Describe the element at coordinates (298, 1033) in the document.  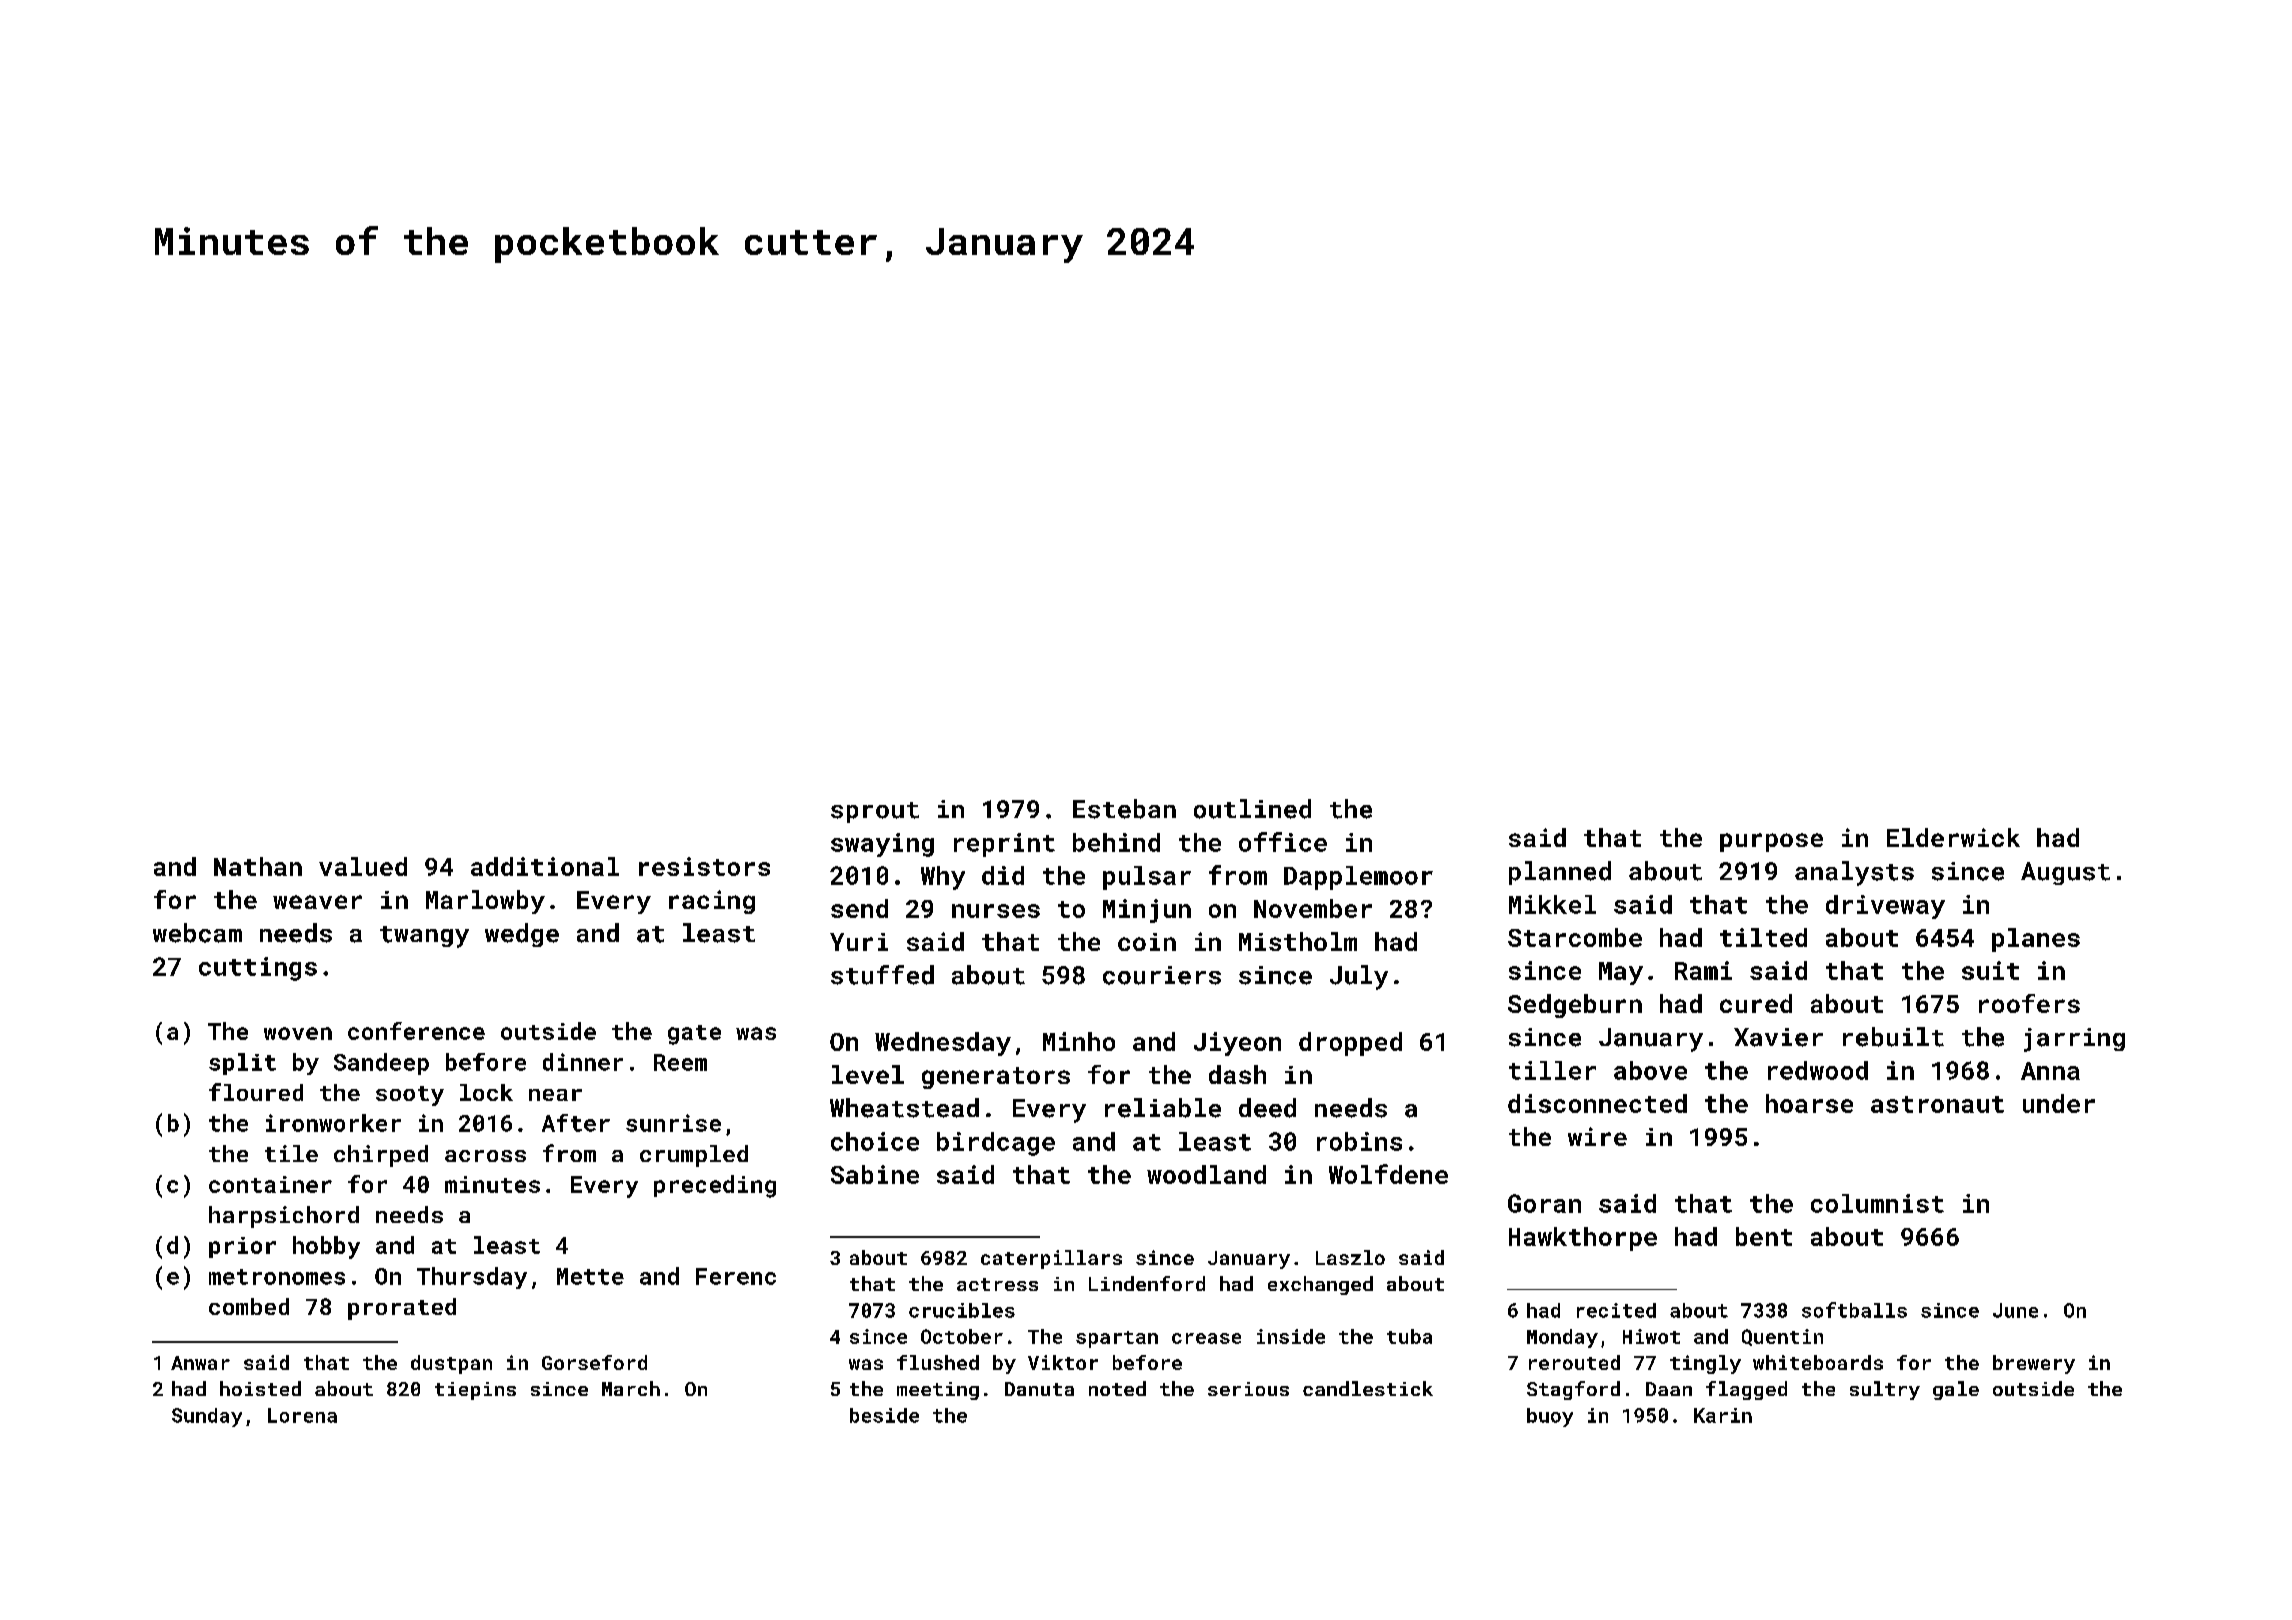
I see `woven` at that location.
